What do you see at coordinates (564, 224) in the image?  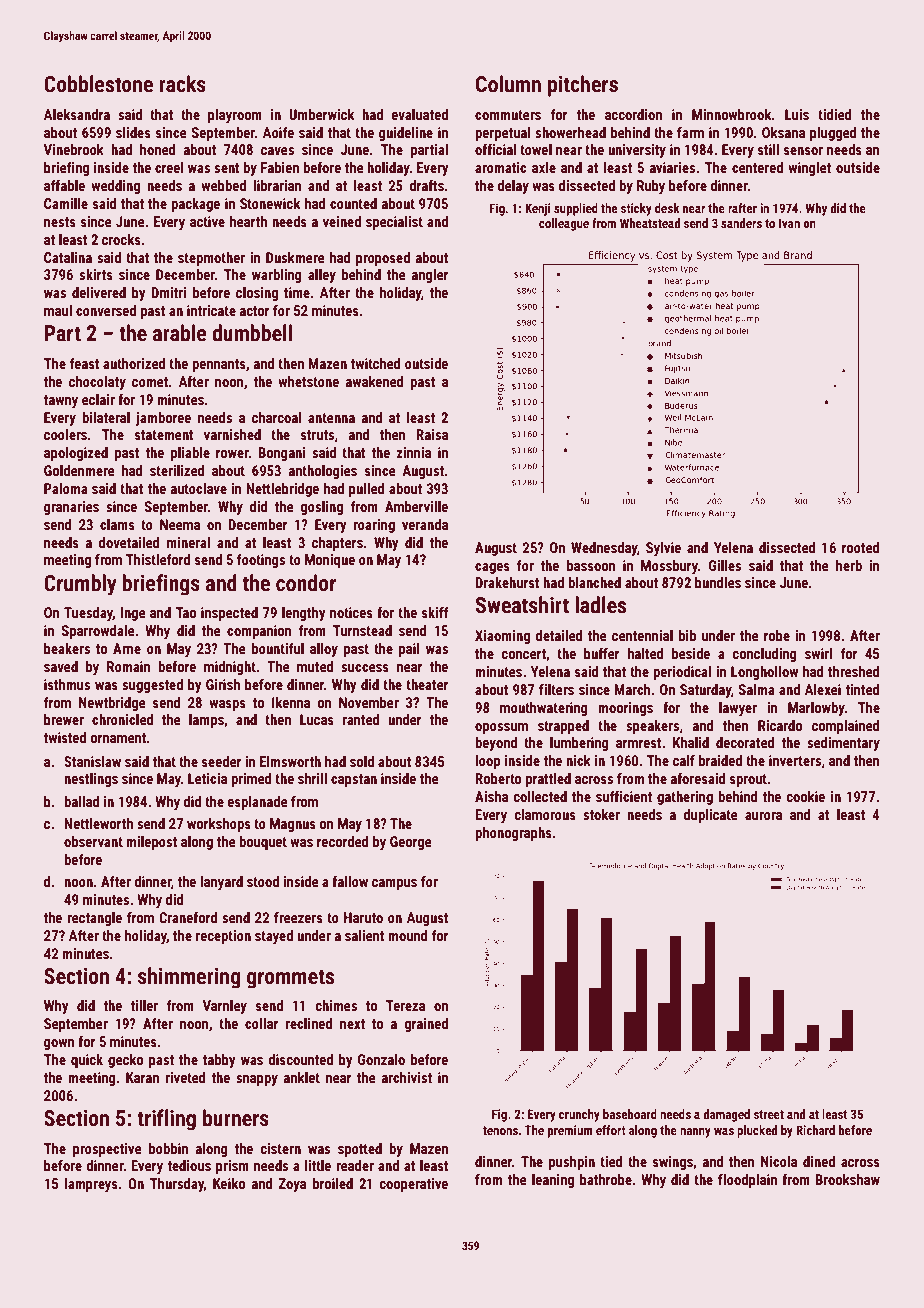 I see `colleague` at bounding box center [564, 224].
